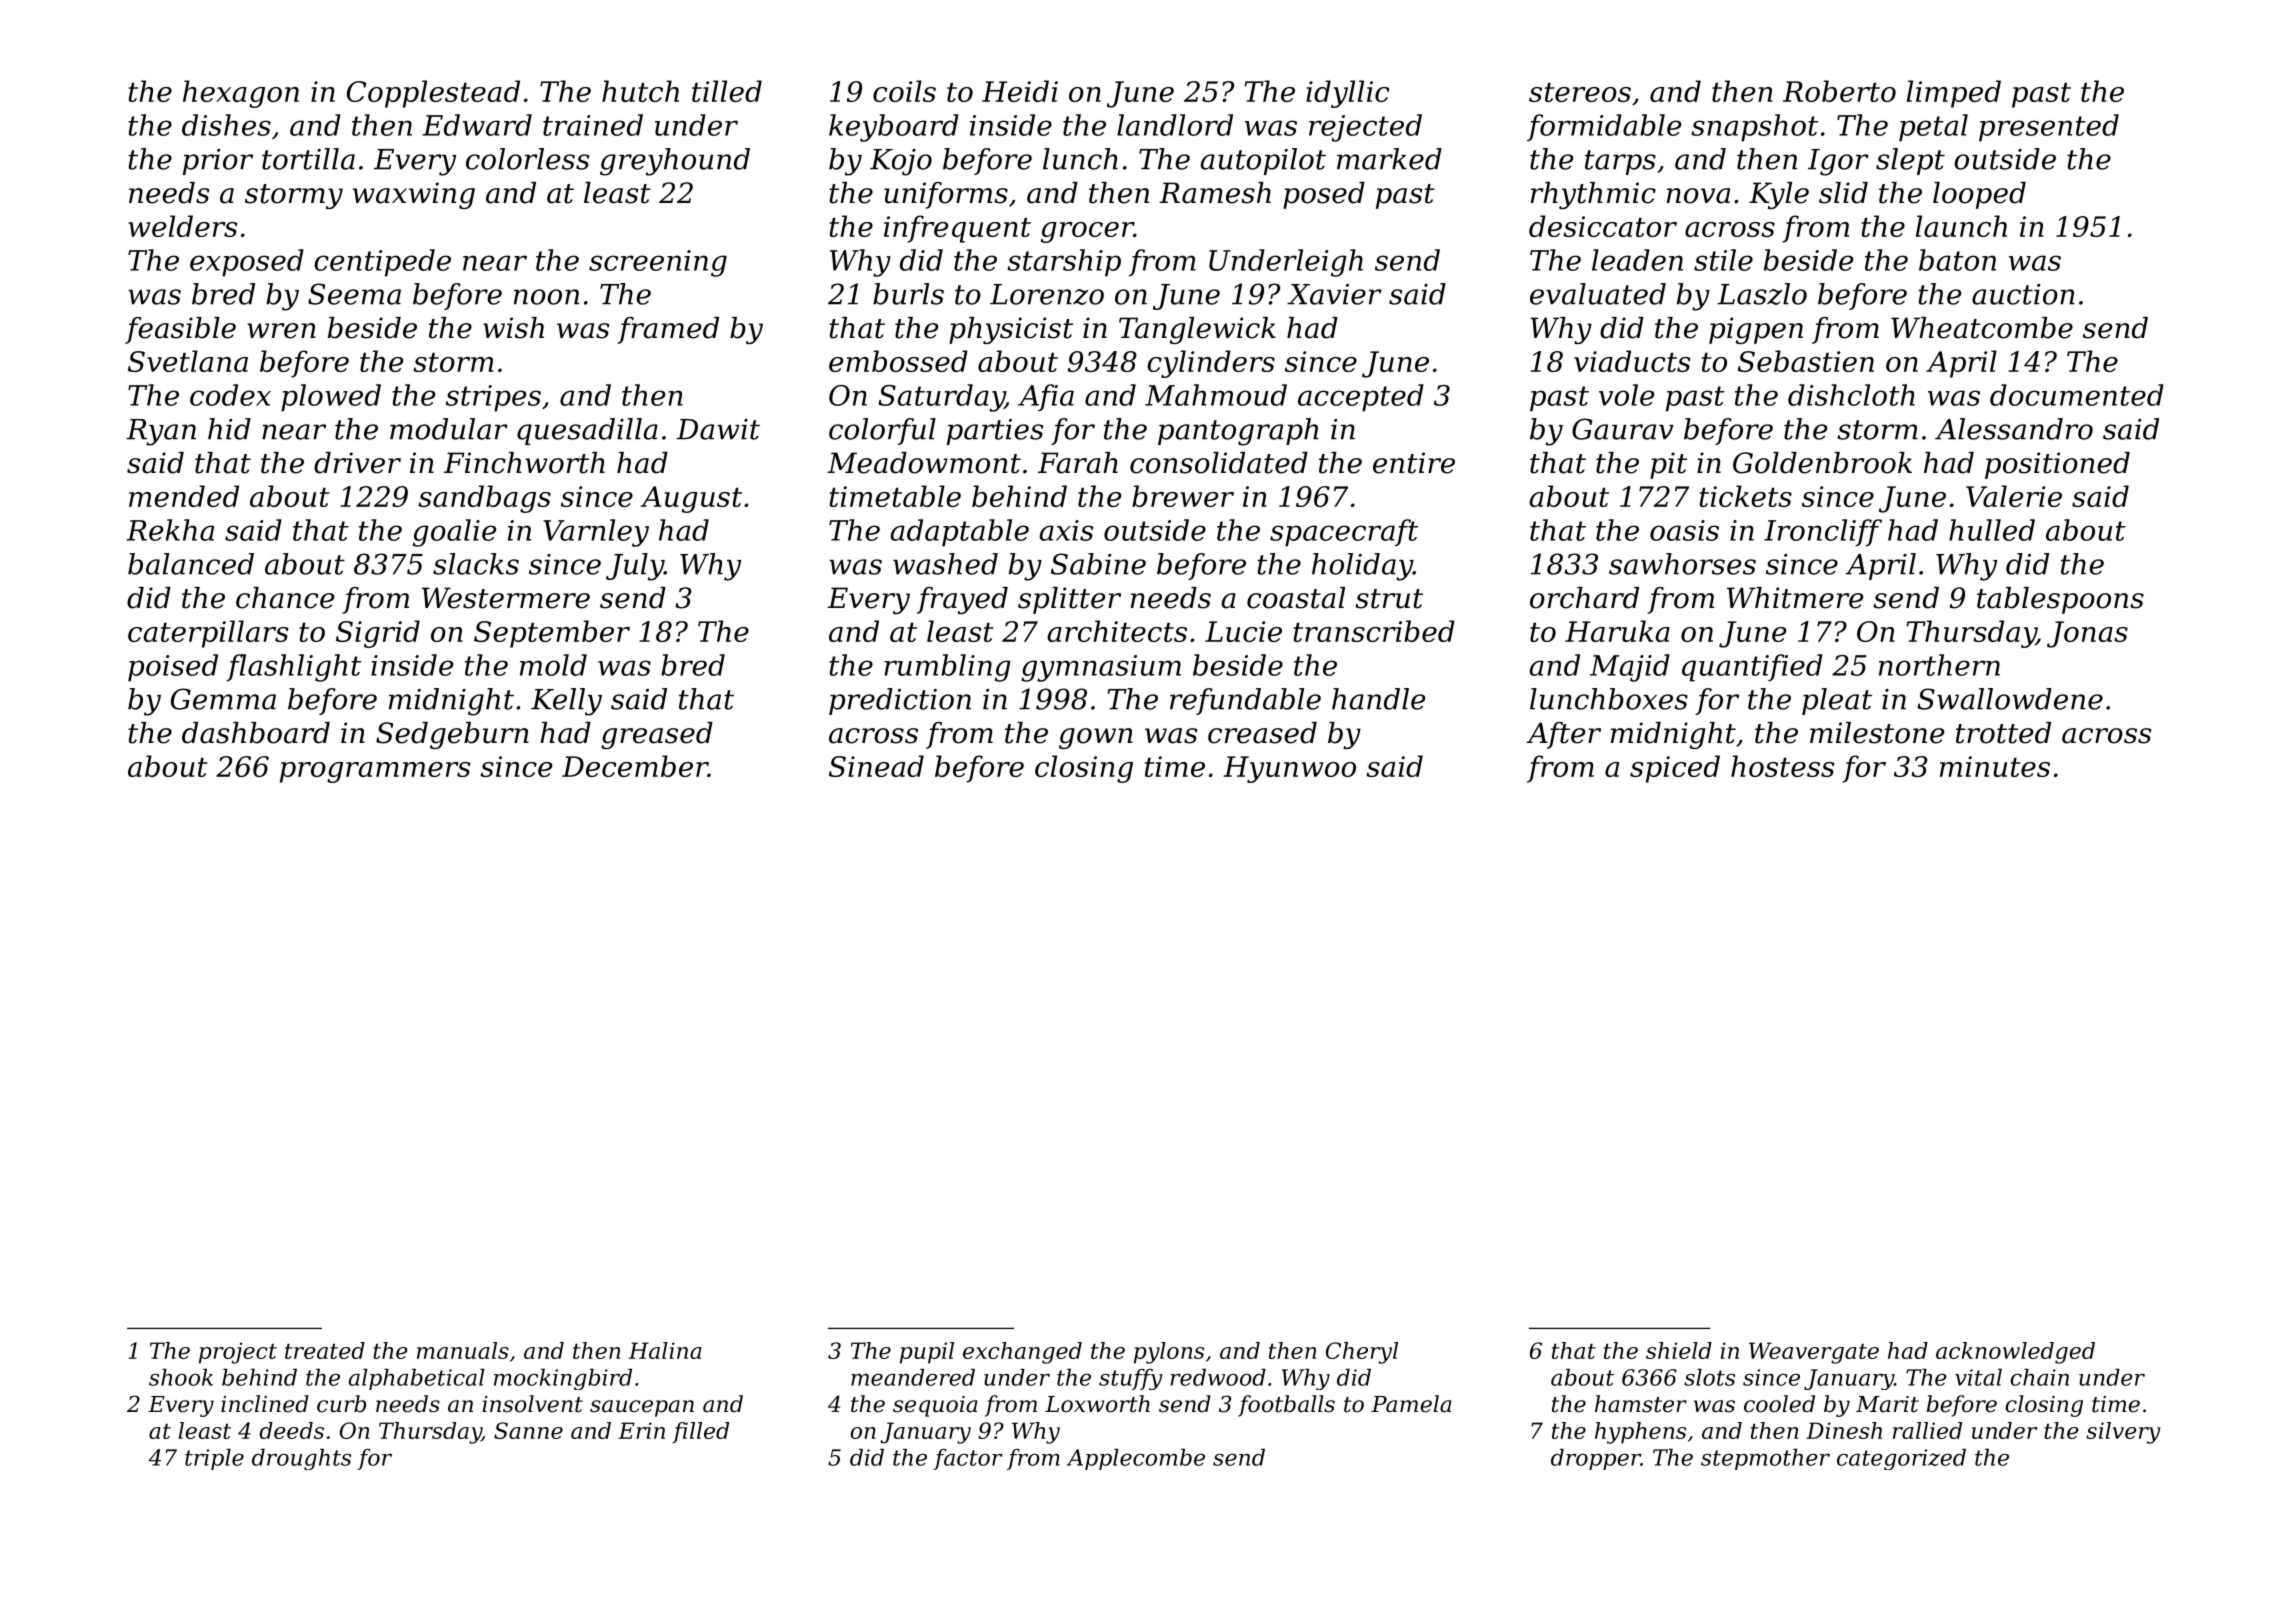 The height and width of the screenshot is (1620, 2292). I want to click on welders, so click(183, 226).
